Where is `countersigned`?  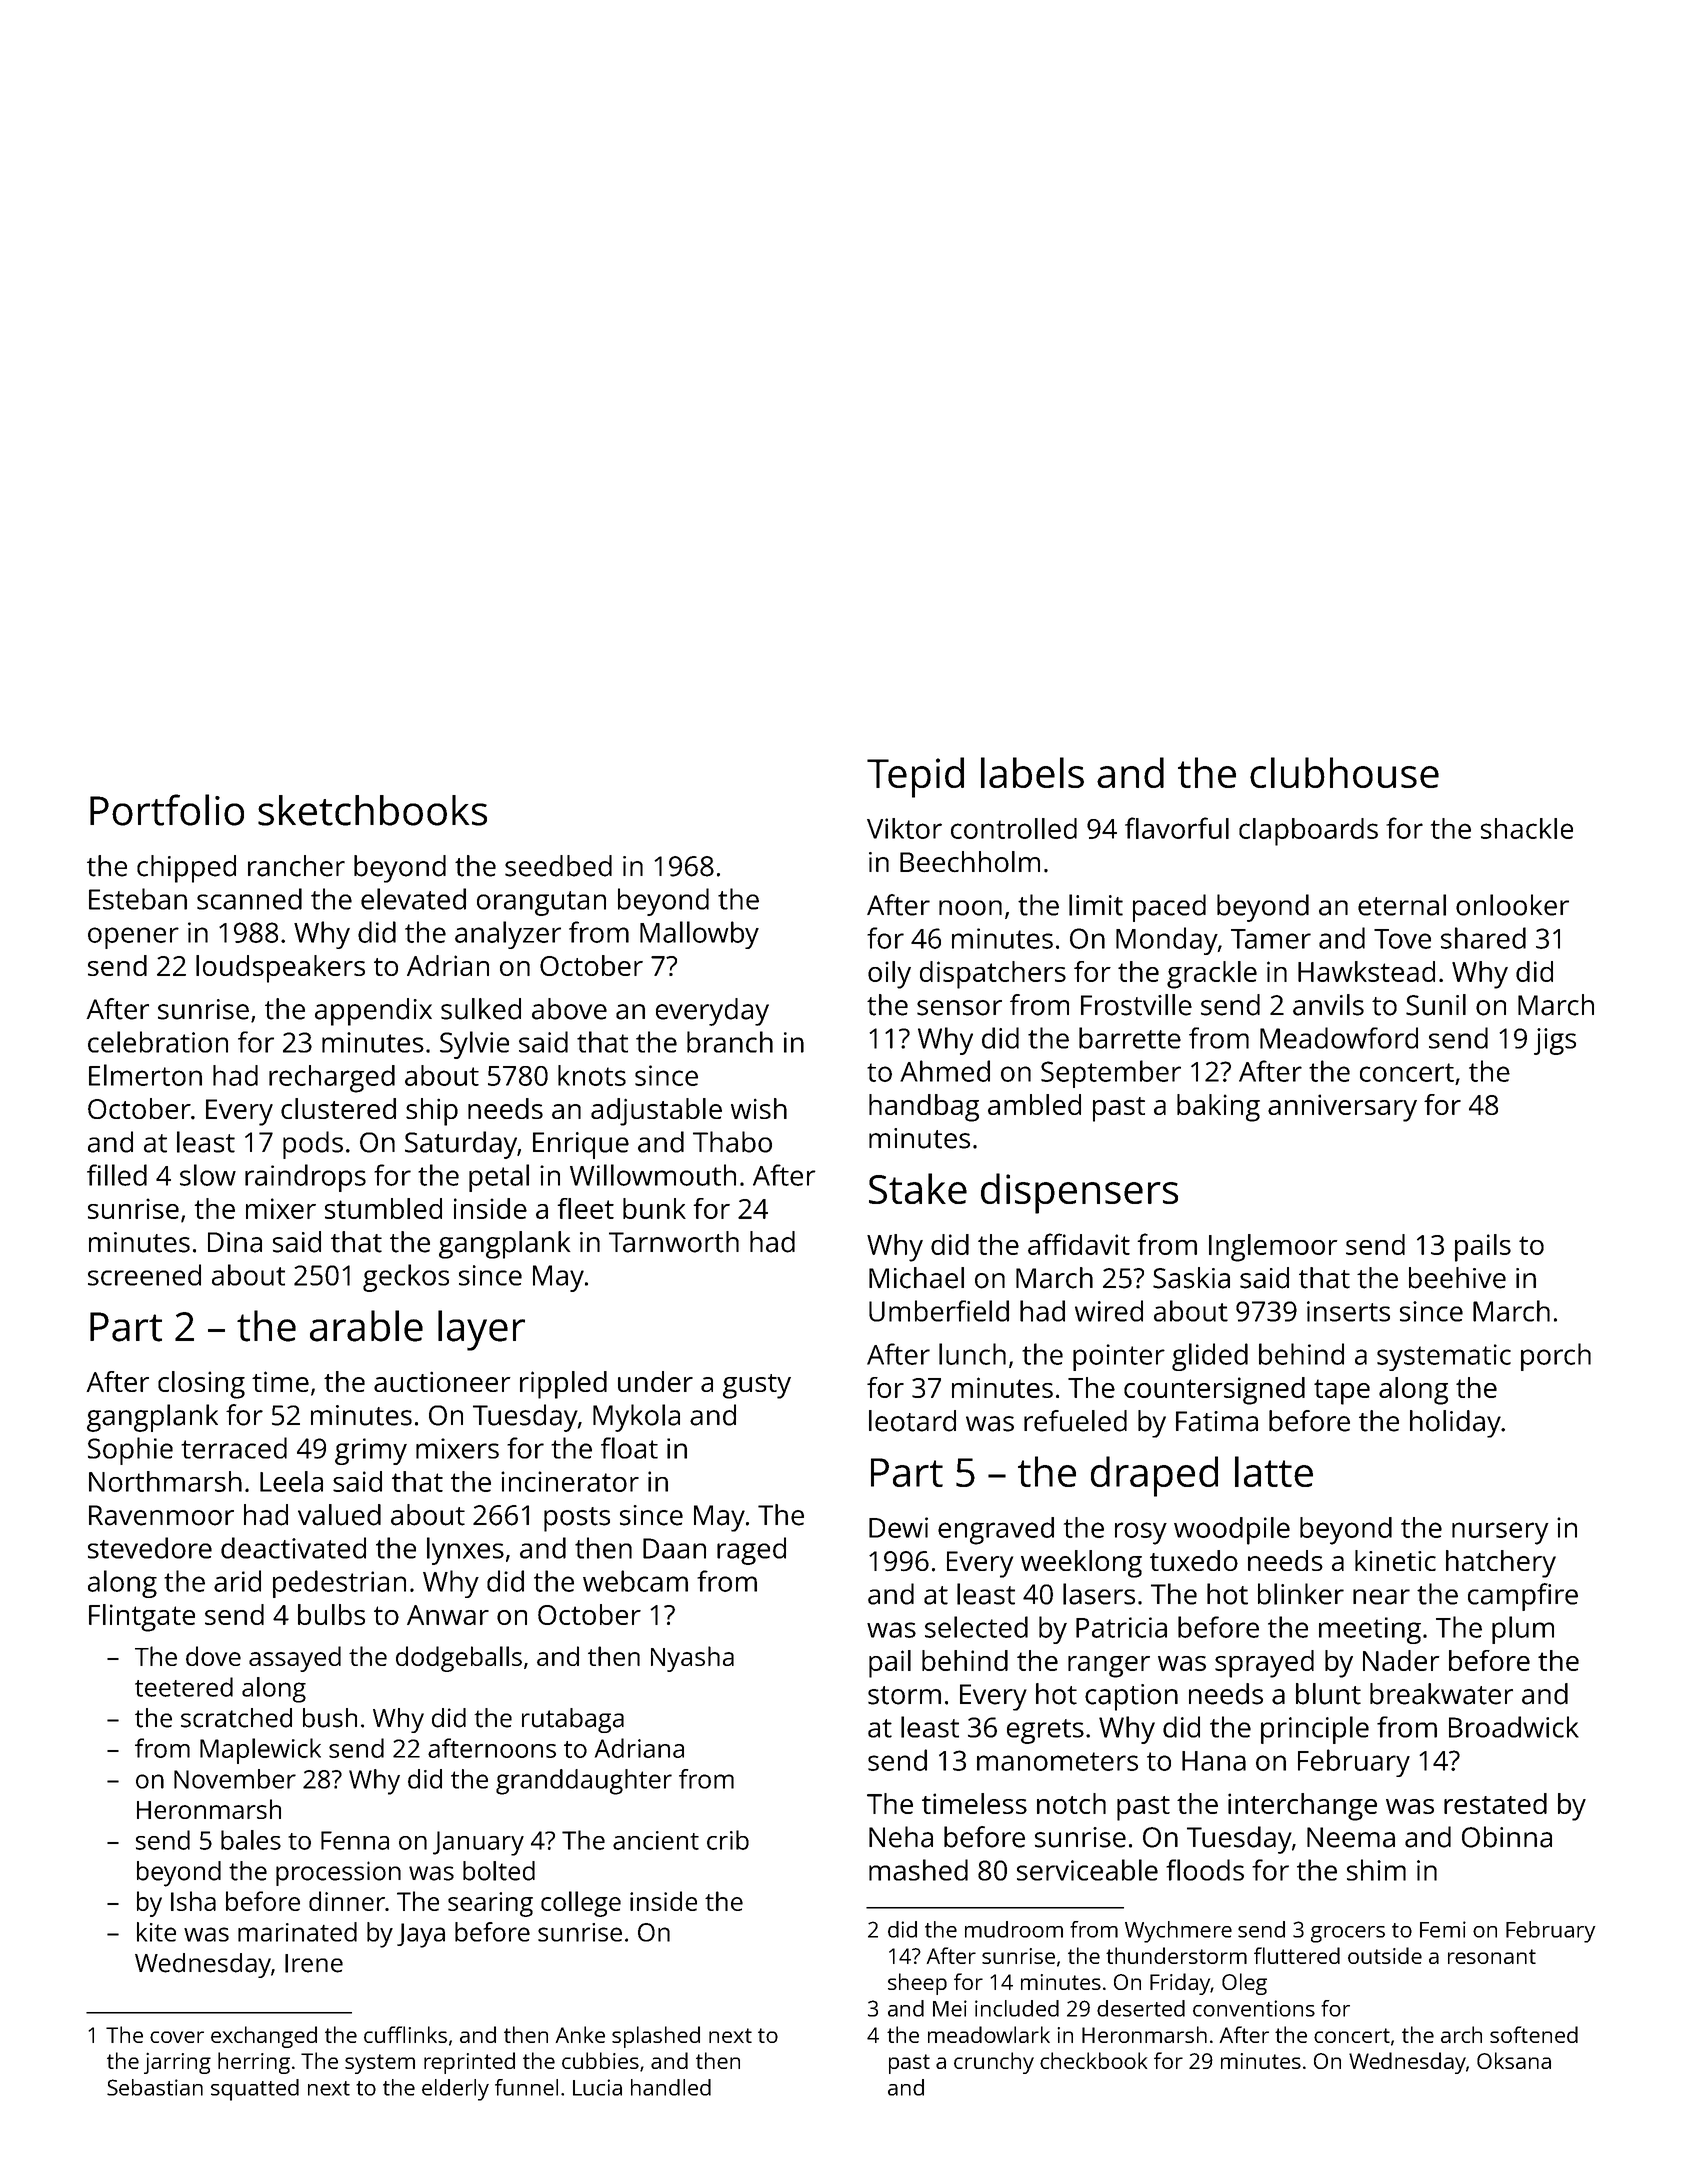 countersigned is located at coordinates (1214, 1391).
